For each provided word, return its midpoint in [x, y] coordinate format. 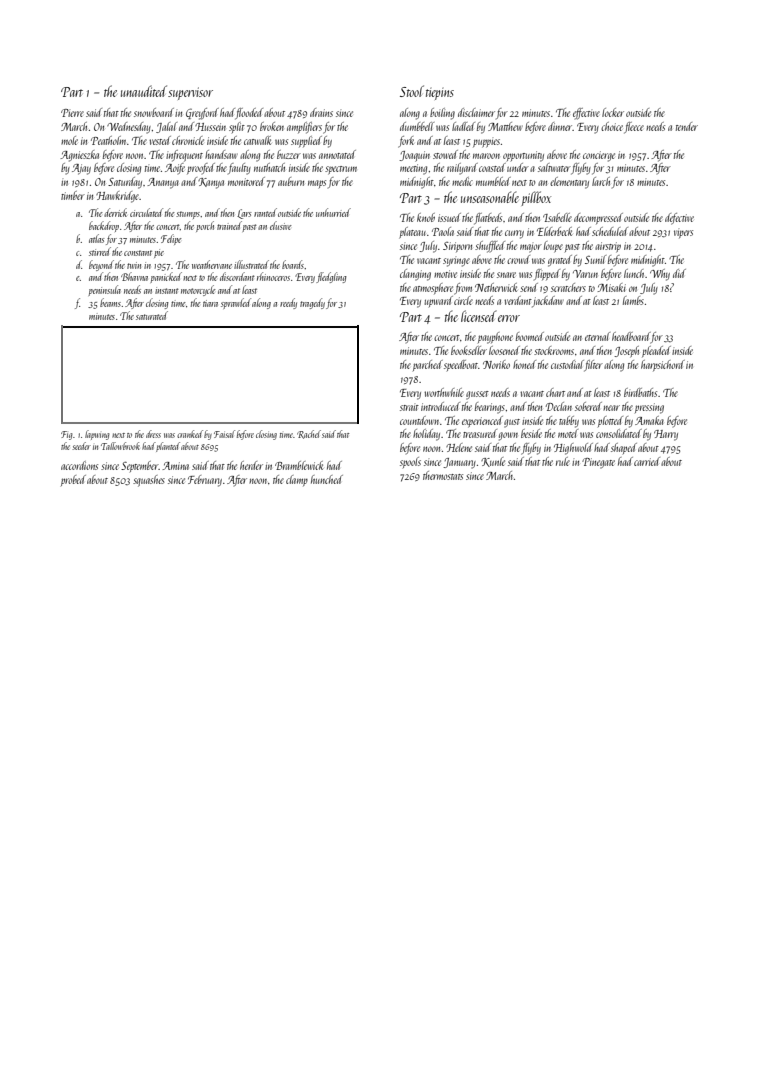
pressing [649, 408]
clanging [415, 275]
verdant [518, 300]
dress [153, 434]
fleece [634, 128]
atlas [96, 238]
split [237, 127]
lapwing [97, 435]
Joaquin [414, 156]
